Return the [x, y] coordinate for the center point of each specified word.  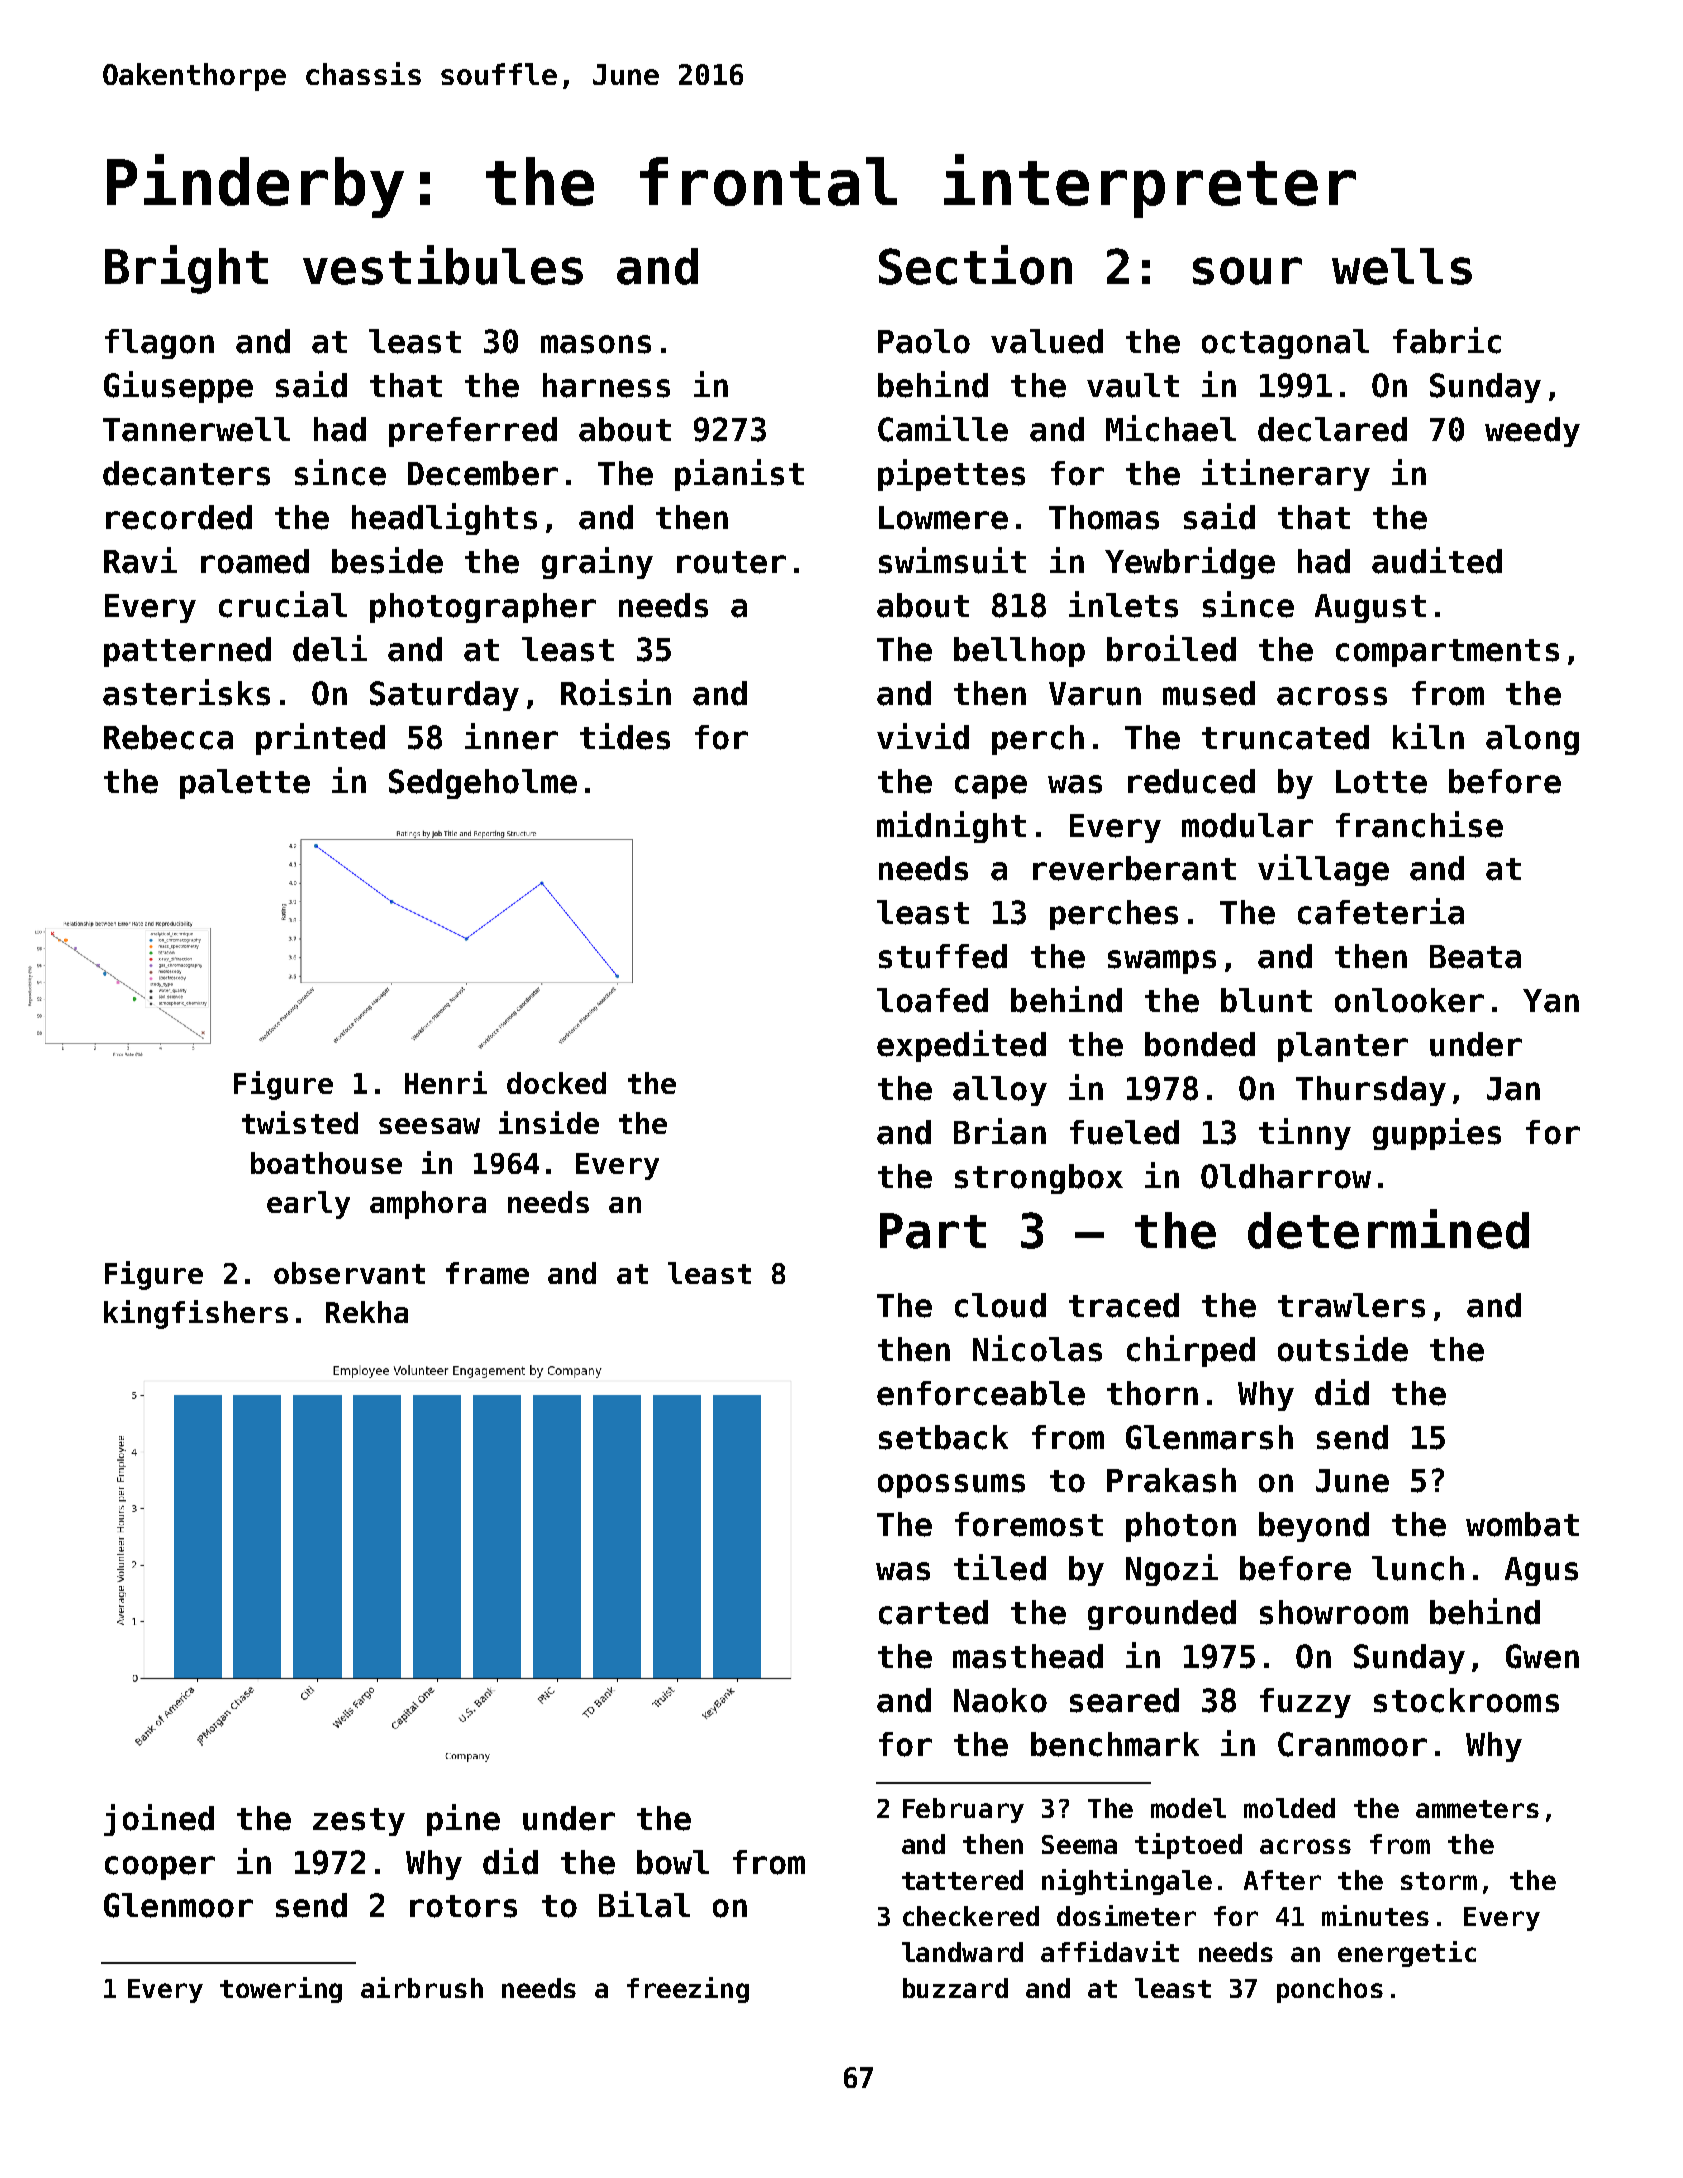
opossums [951, 1486]
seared [1124, 1700]
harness [606, 385]
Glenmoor [178, 1905]
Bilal [644, 1904]
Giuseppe [178, 387]
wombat [1522, 1524]
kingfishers [196, 1314]
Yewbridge [1190, 563]
